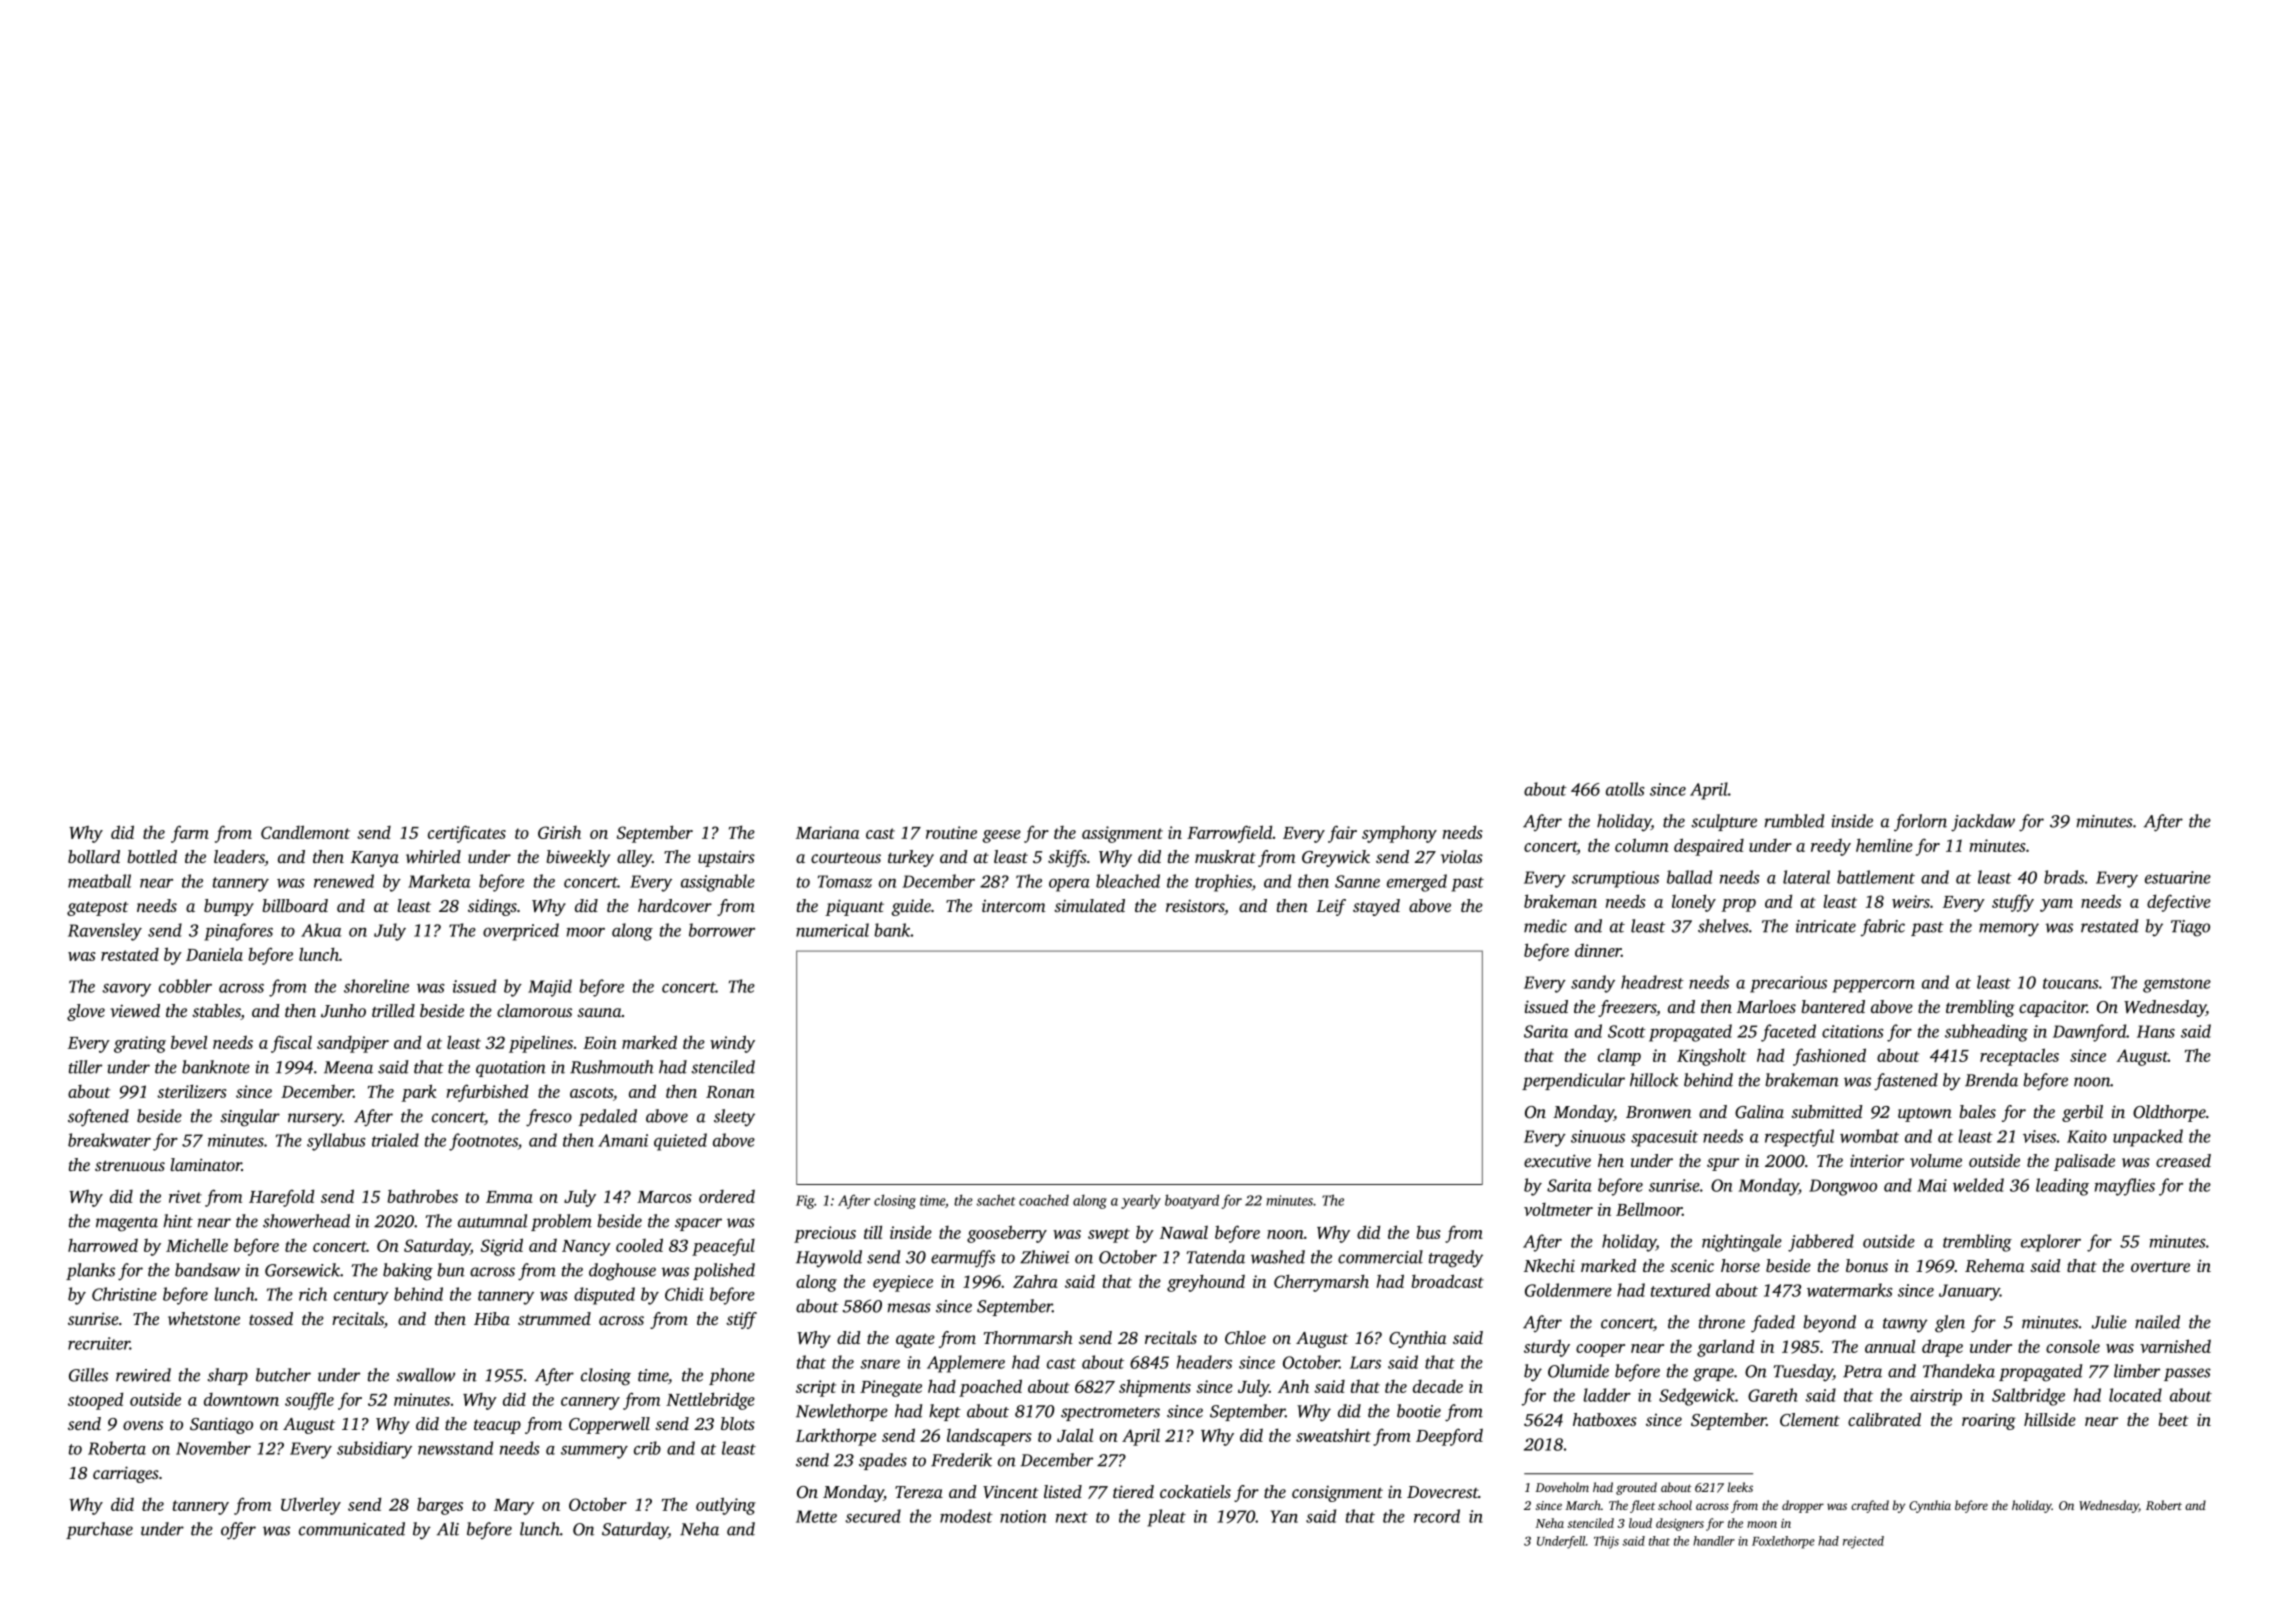 The width and height of the page is (2279, 1612). Describe the element at coordinates (1606, 1542) in the page. I see `Thijs` at that location.
